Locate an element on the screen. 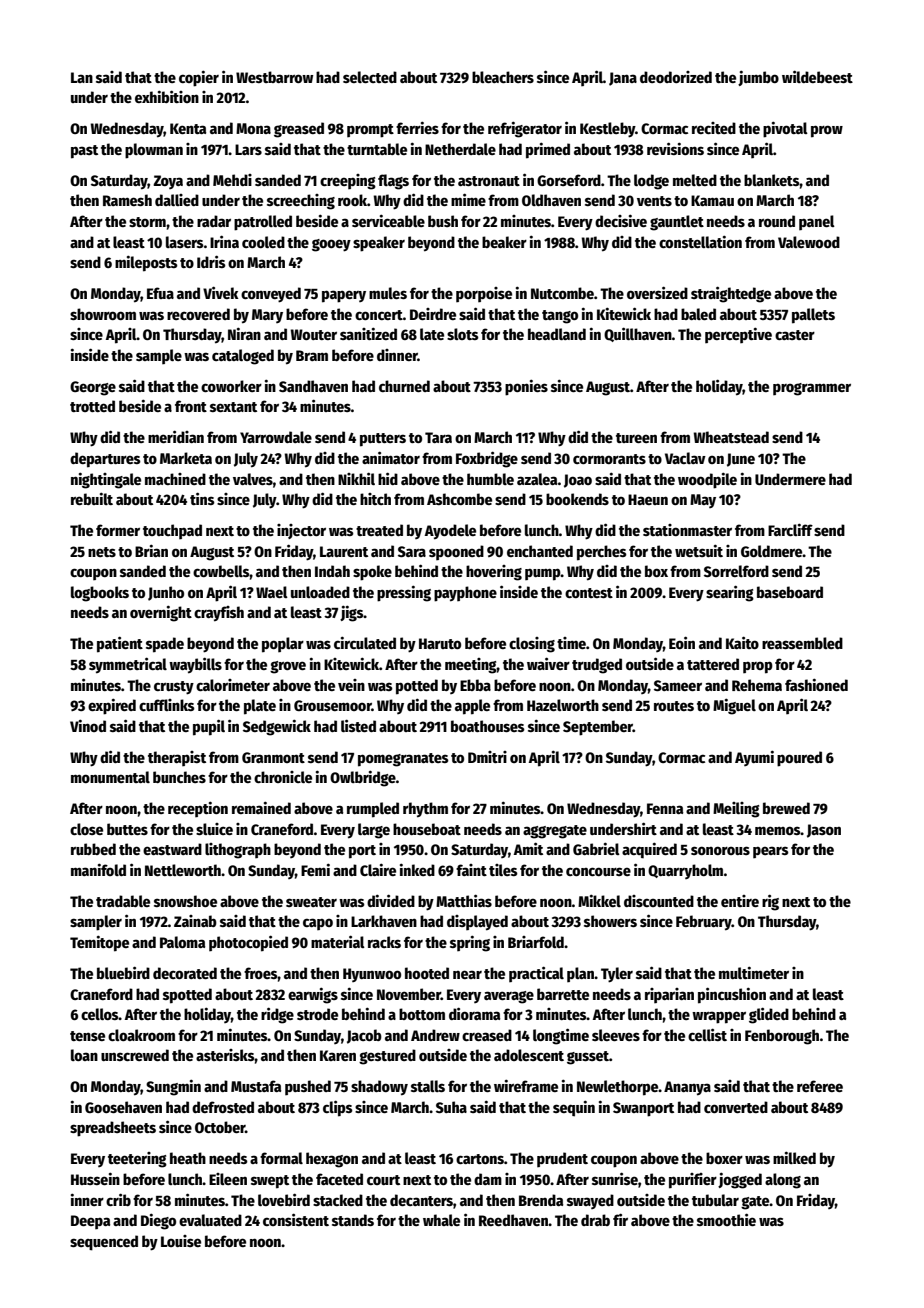 This screenshot has width=924, height=1308. enchanted is located at coordinates (540, 551).
